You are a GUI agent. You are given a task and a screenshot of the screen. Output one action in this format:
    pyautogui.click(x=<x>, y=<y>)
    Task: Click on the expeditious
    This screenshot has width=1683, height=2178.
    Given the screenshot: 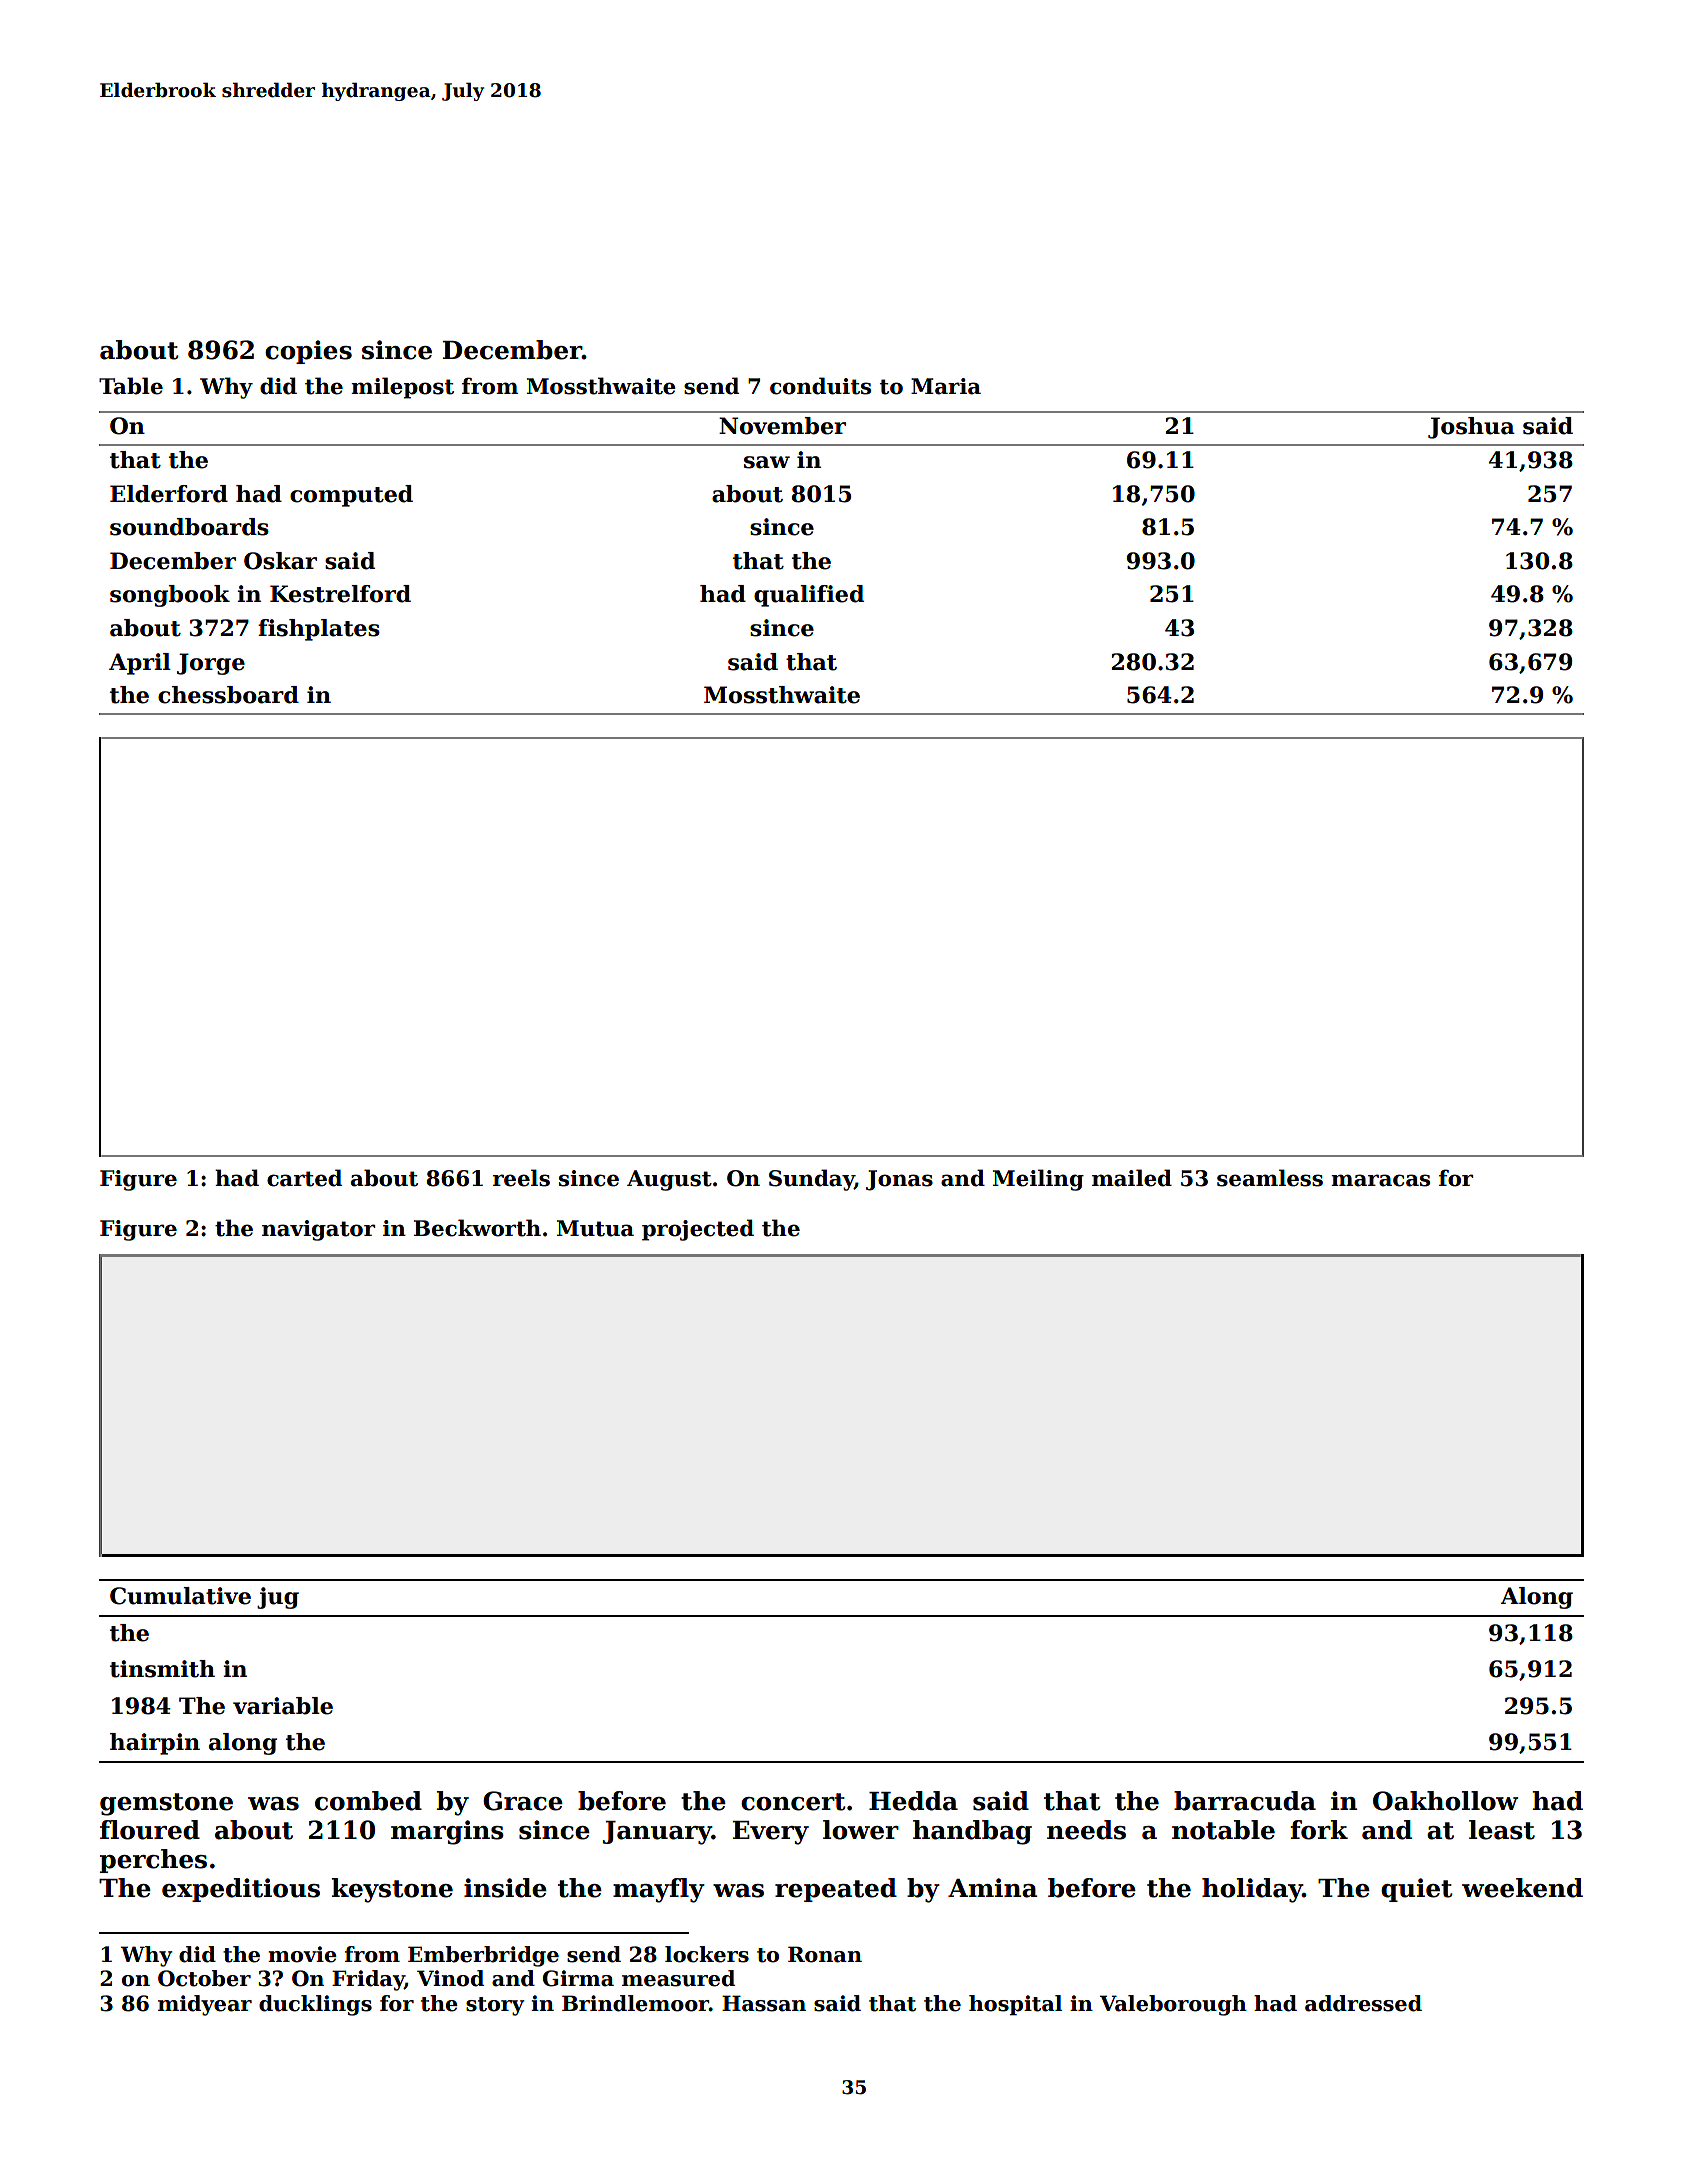 What is the action you would take?
    pyautogui.click(x=241, y=1890)
